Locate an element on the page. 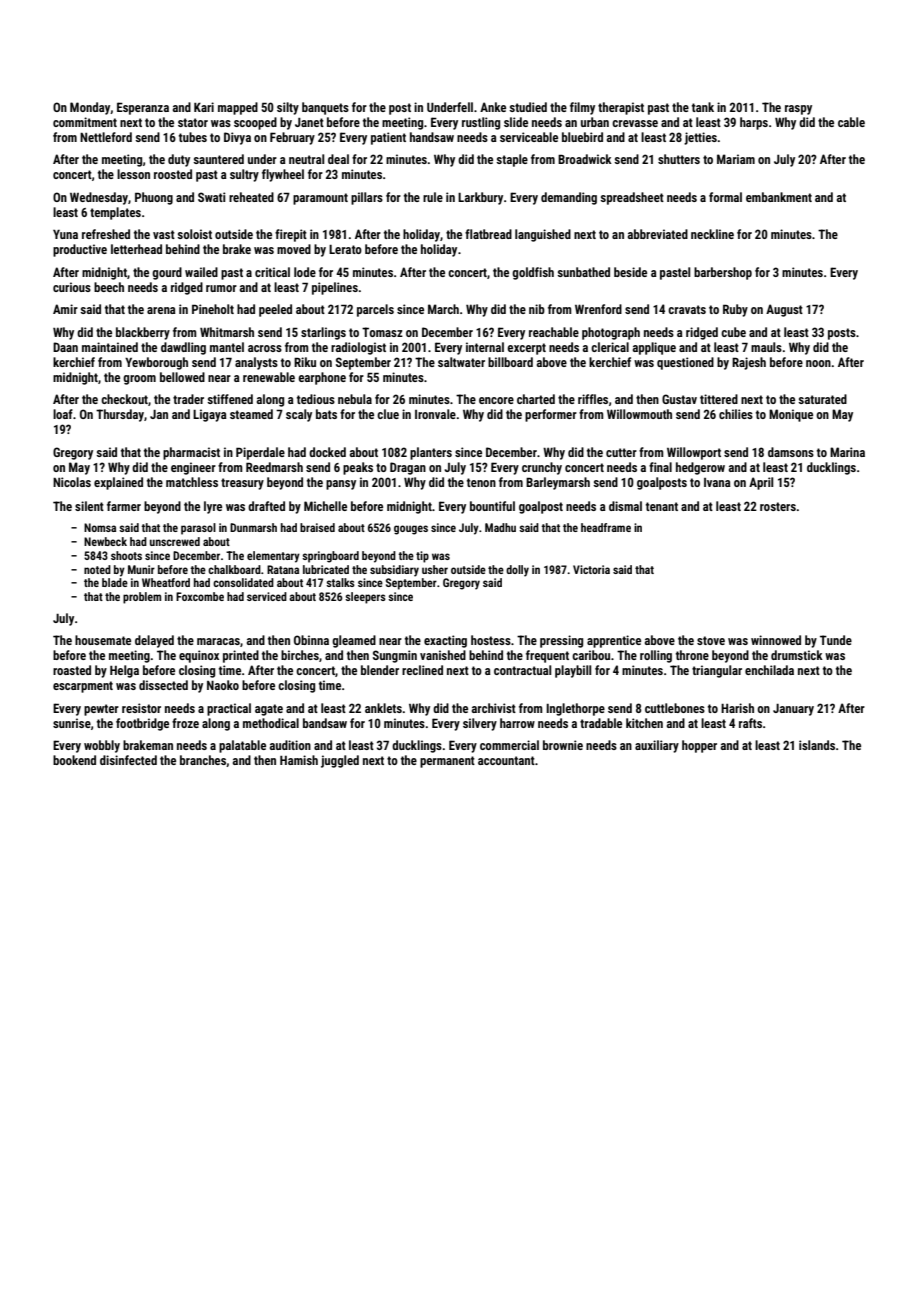  rustling is located at coordinates (481, 123).
